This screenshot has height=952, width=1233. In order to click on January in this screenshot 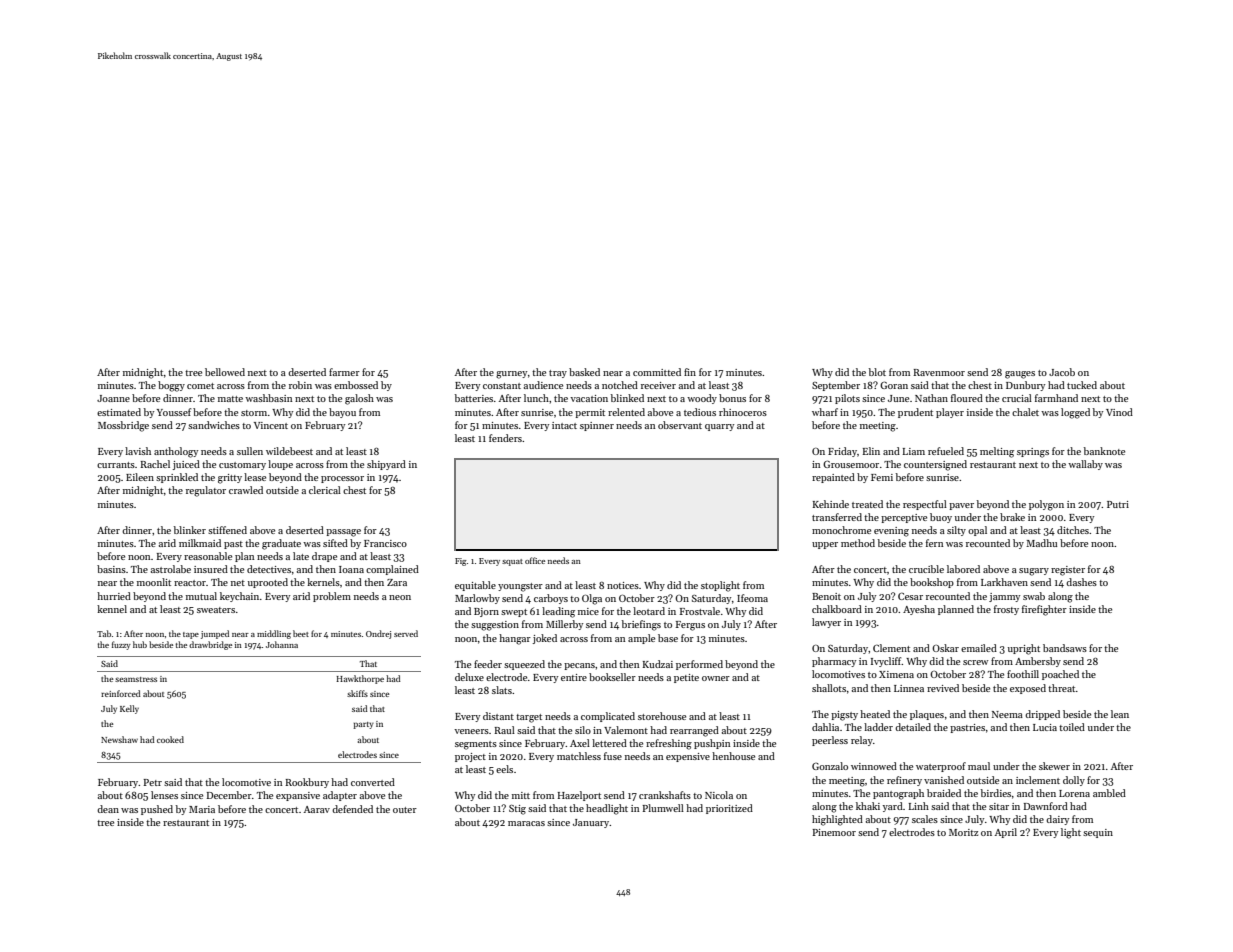, I will do `click(591, 823)`.
